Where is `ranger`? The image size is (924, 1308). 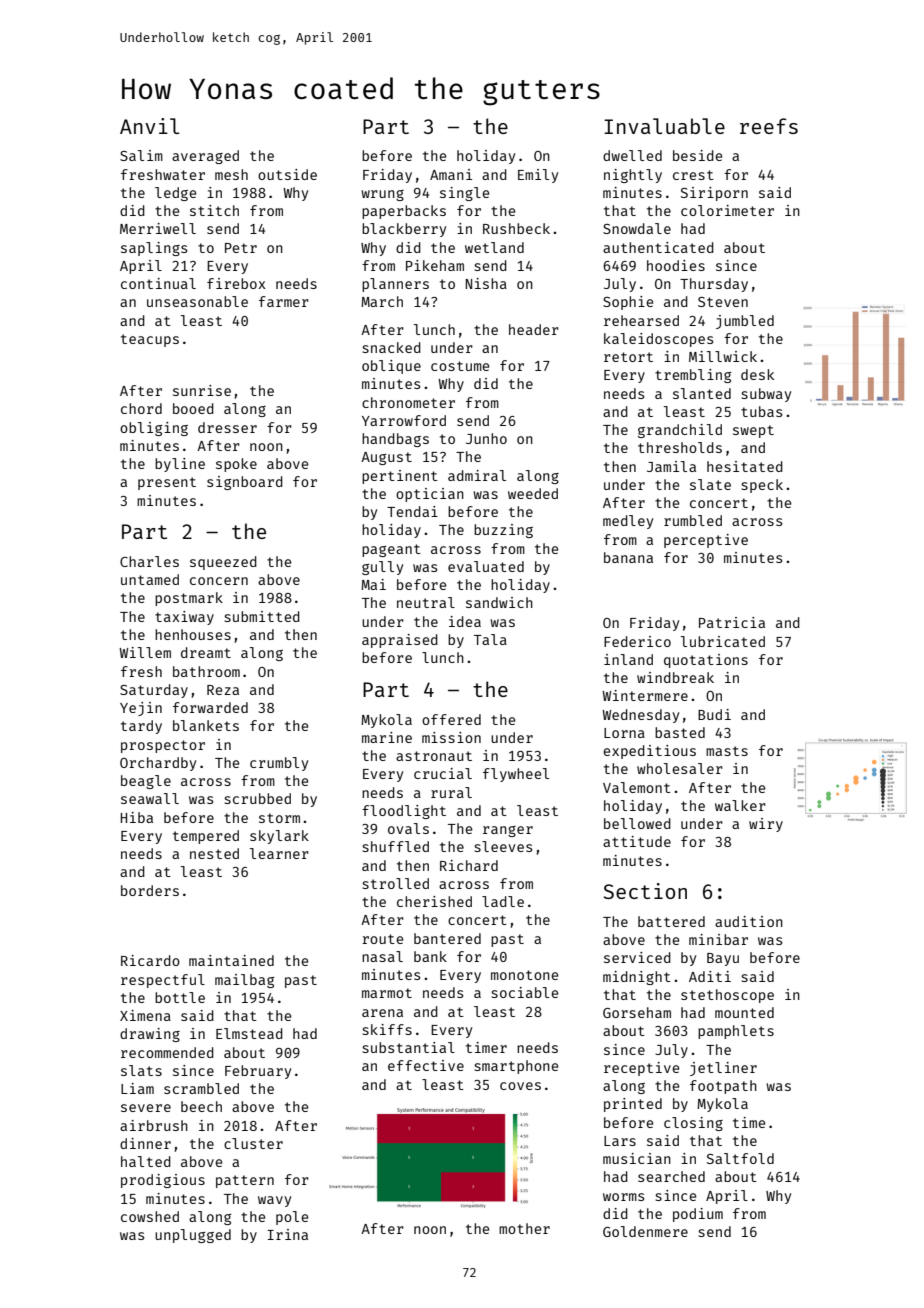 ranger is located at coordinates (508, 831).
